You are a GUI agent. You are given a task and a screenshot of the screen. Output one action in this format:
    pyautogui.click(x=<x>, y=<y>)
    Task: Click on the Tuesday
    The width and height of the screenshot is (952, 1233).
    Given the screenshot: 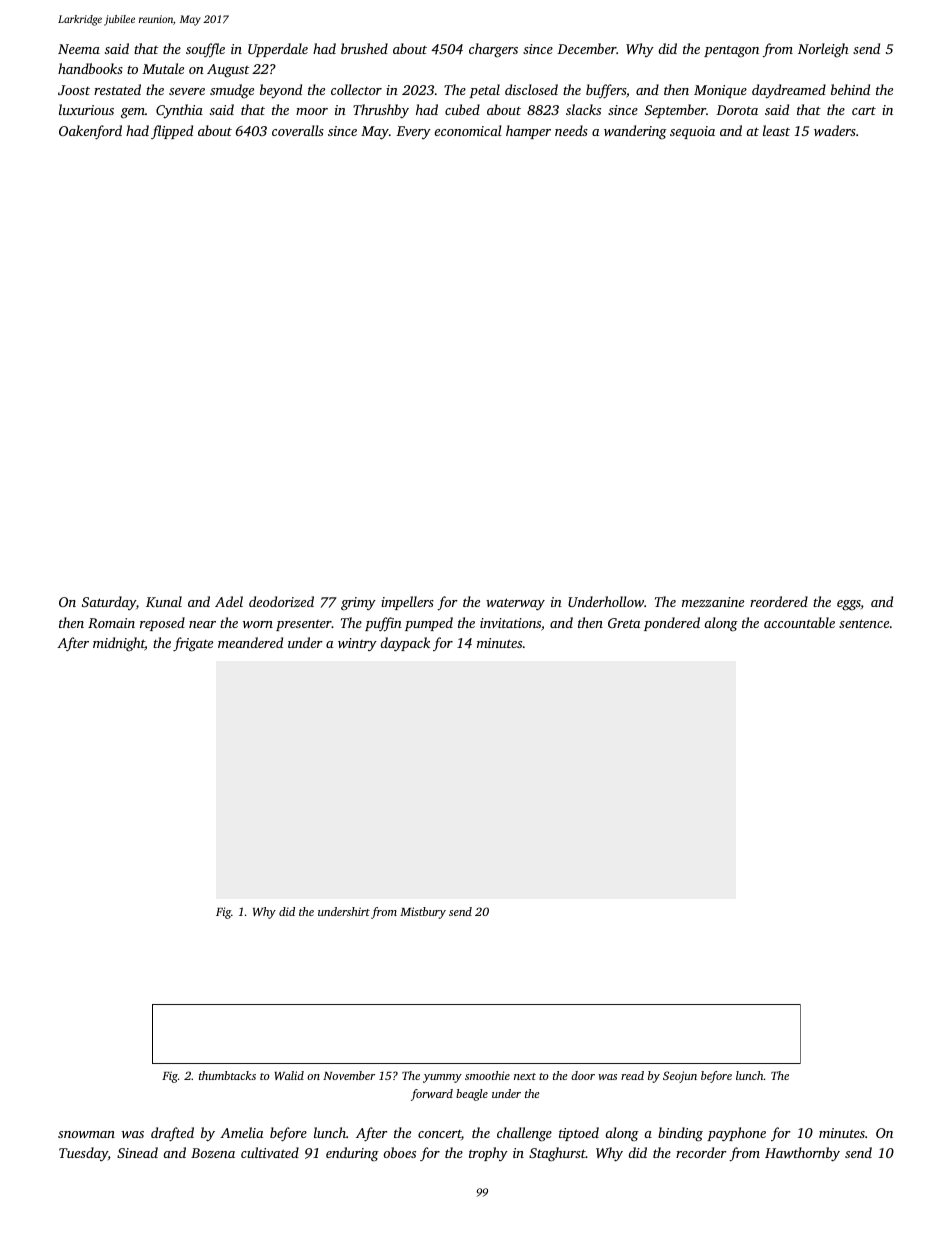 What is the action you would take?
    pyautogui.click(x=83, y=1154)
